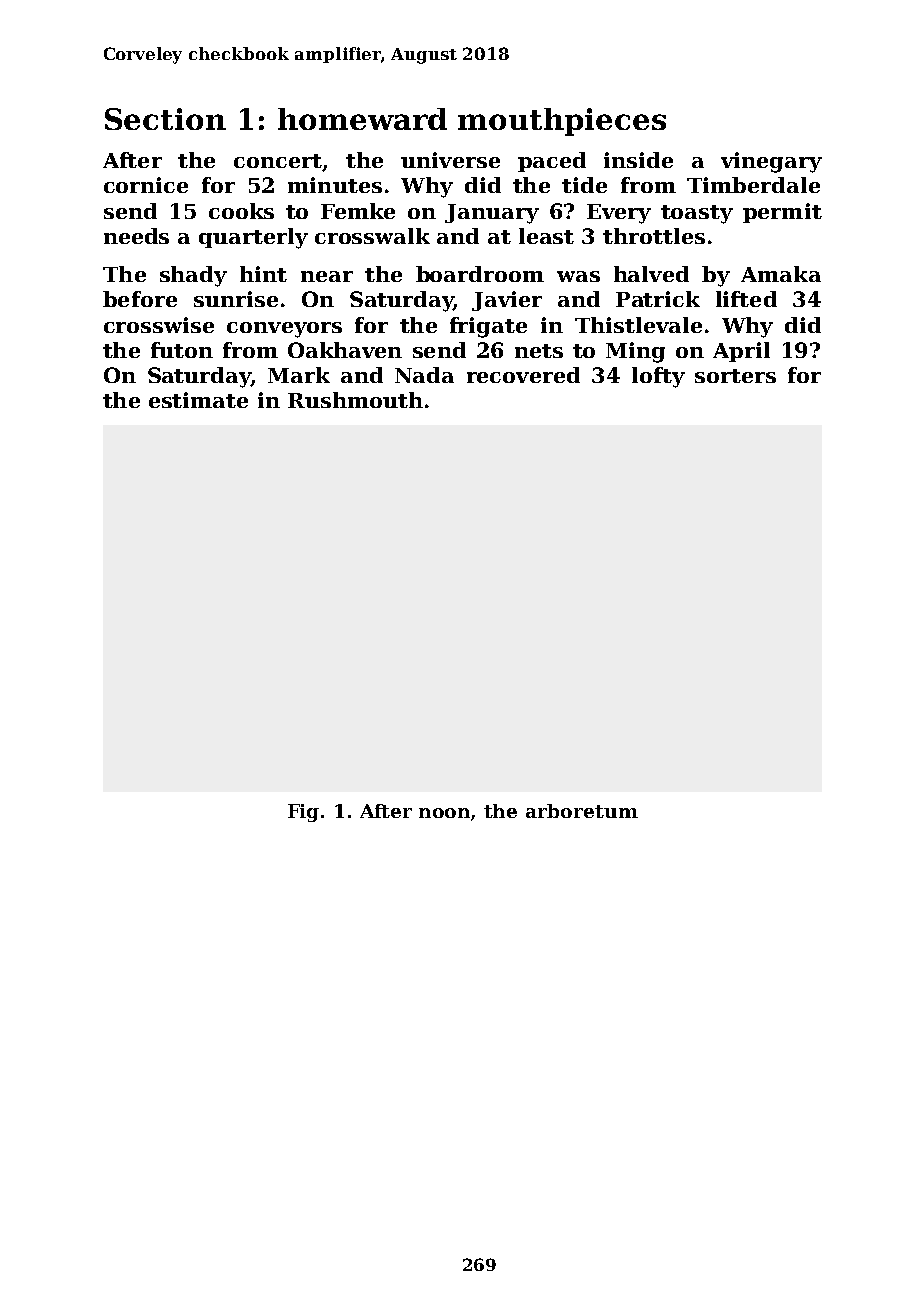 This document has height=1311, width=924. What do you see at coordinates (303, 813) in the document?
I see `Fig` at bounding box center [303, 813].
